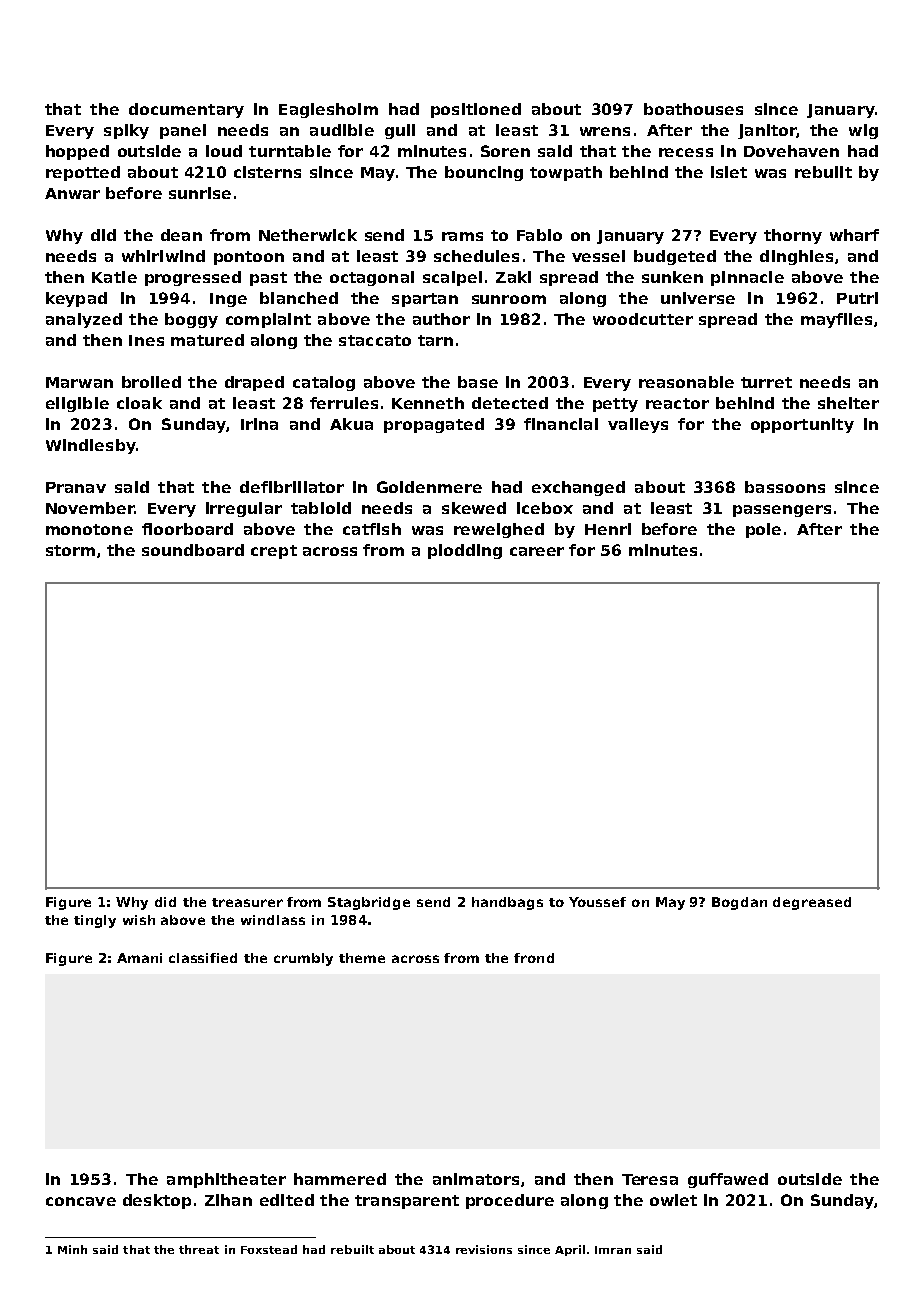  I want to click on pole, so click(763, 530).
